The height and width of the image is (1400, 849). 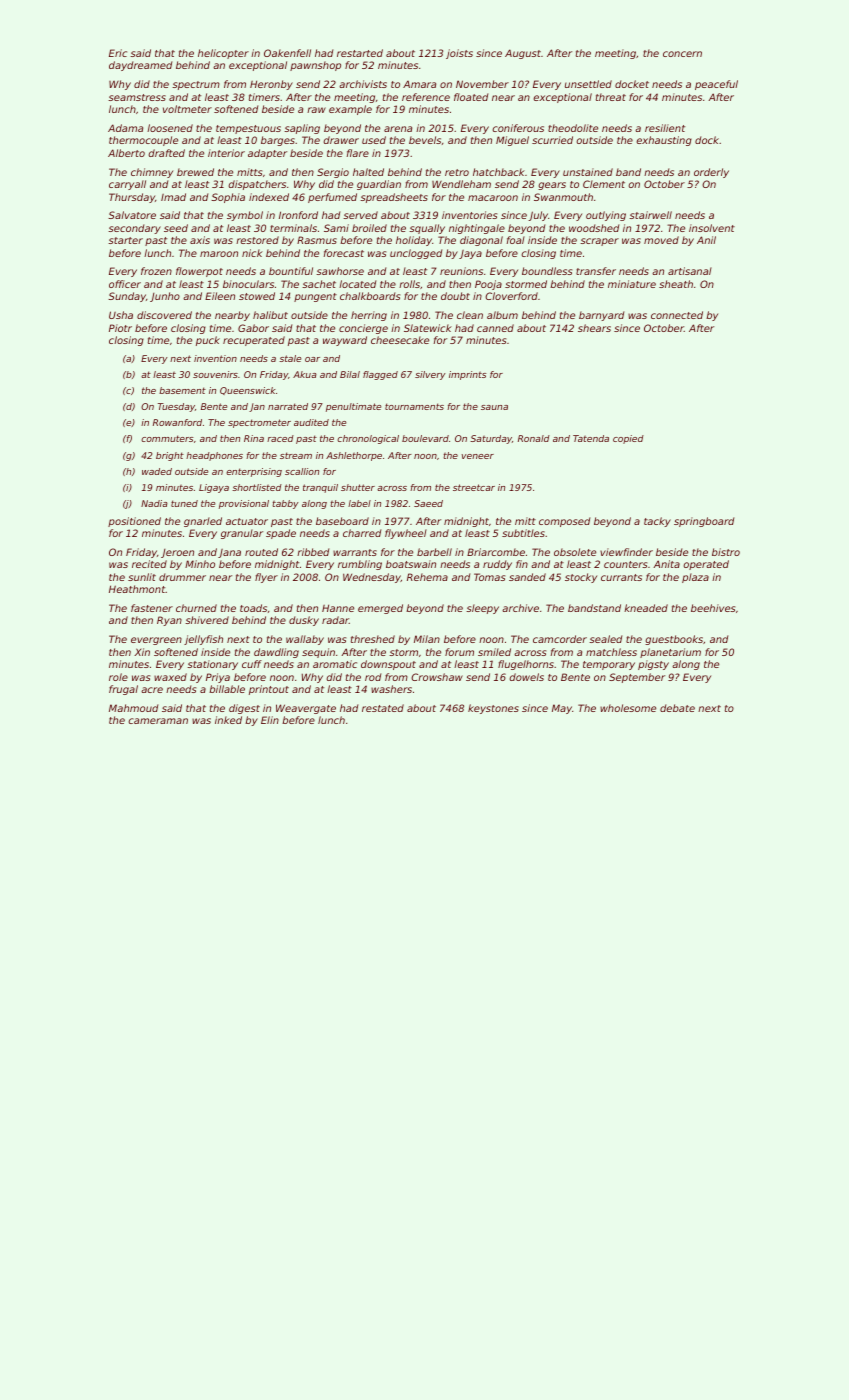 I want to click on Oakenfell, so click(x=287, y=53).
